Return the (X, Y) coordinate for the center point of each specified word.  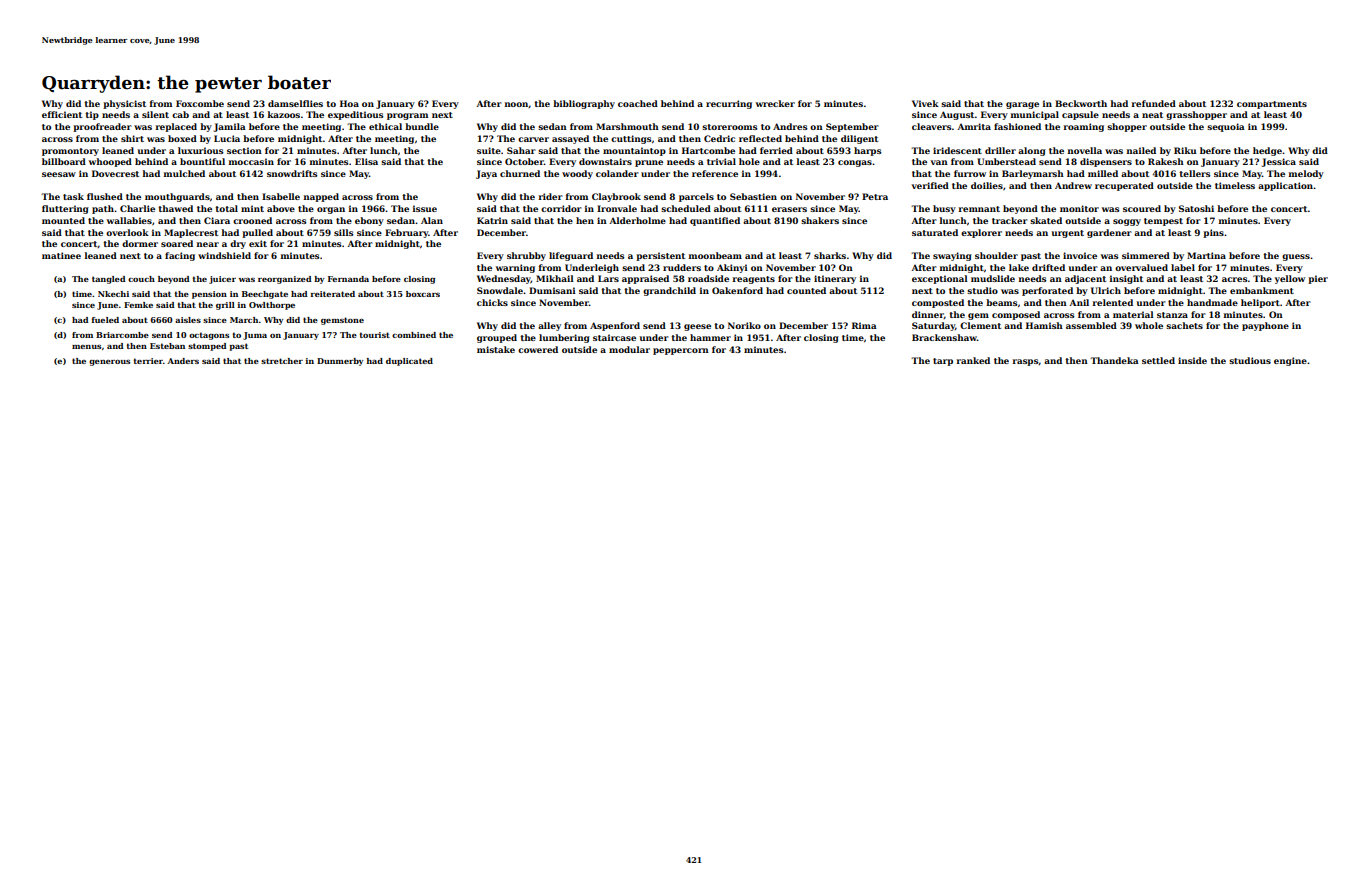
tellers (1194, 173)
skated (1046, 220)
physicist (124, 104)
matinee (61, 255)
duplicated (409, 362)
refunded (1154, 103)
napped (321, 197)
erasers (789, 209)
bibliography (584, 104)
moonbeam (715, 255)
